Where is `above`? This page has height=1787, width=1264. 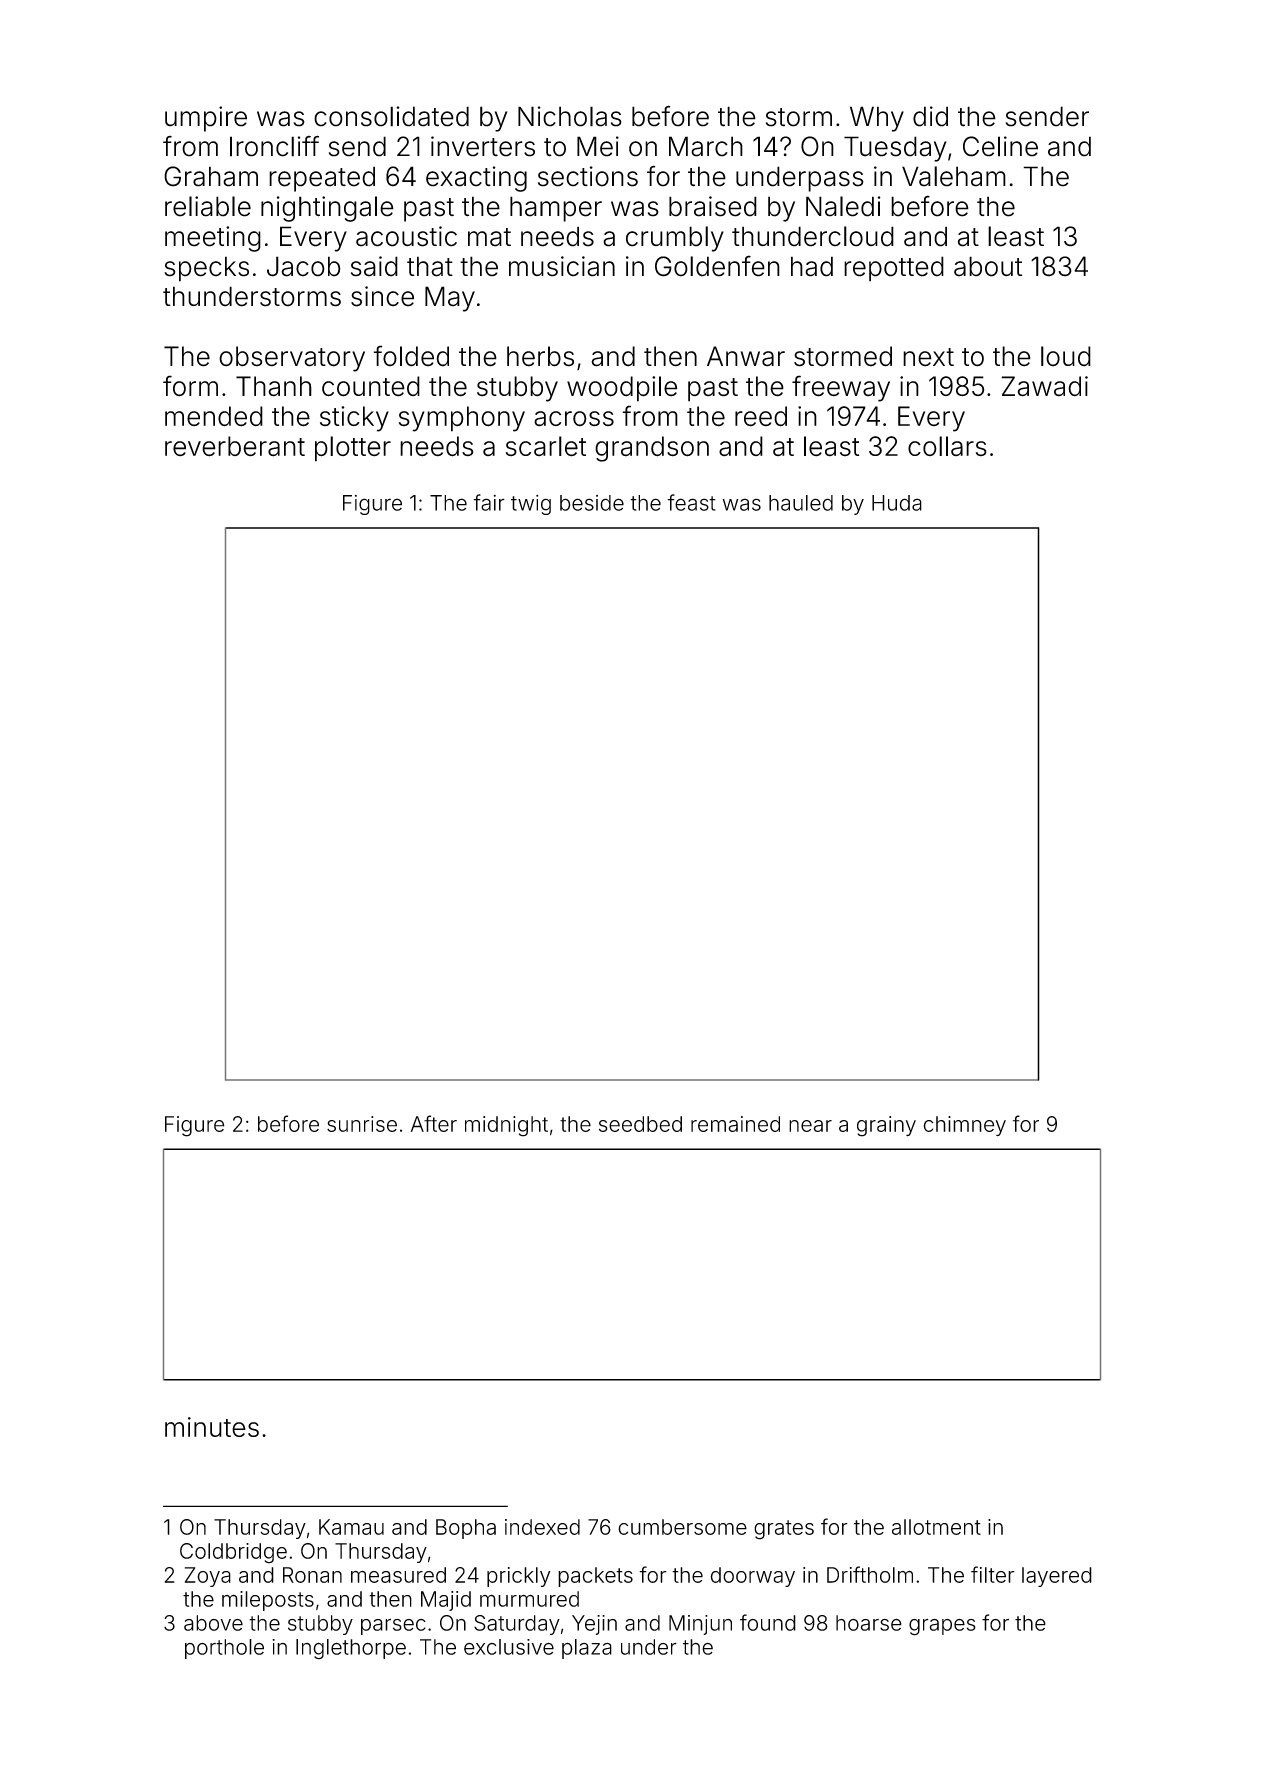
above is located at coordinates (213, 1623).
